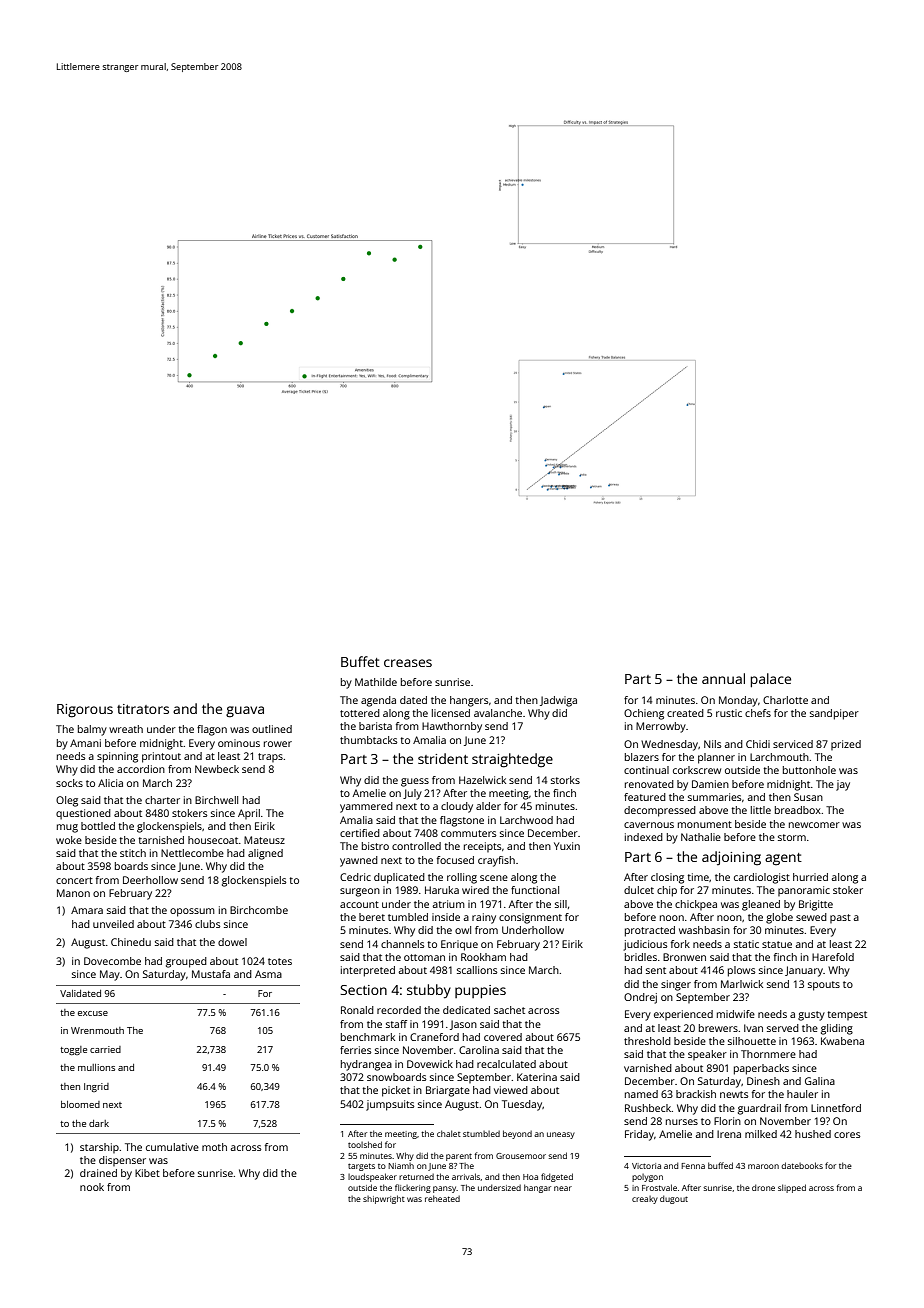 The height and width of the screenshot is (1308, 924). Describe the element at coordinates (483, 957) in the screenshot. I see `Rookham` at that location.
